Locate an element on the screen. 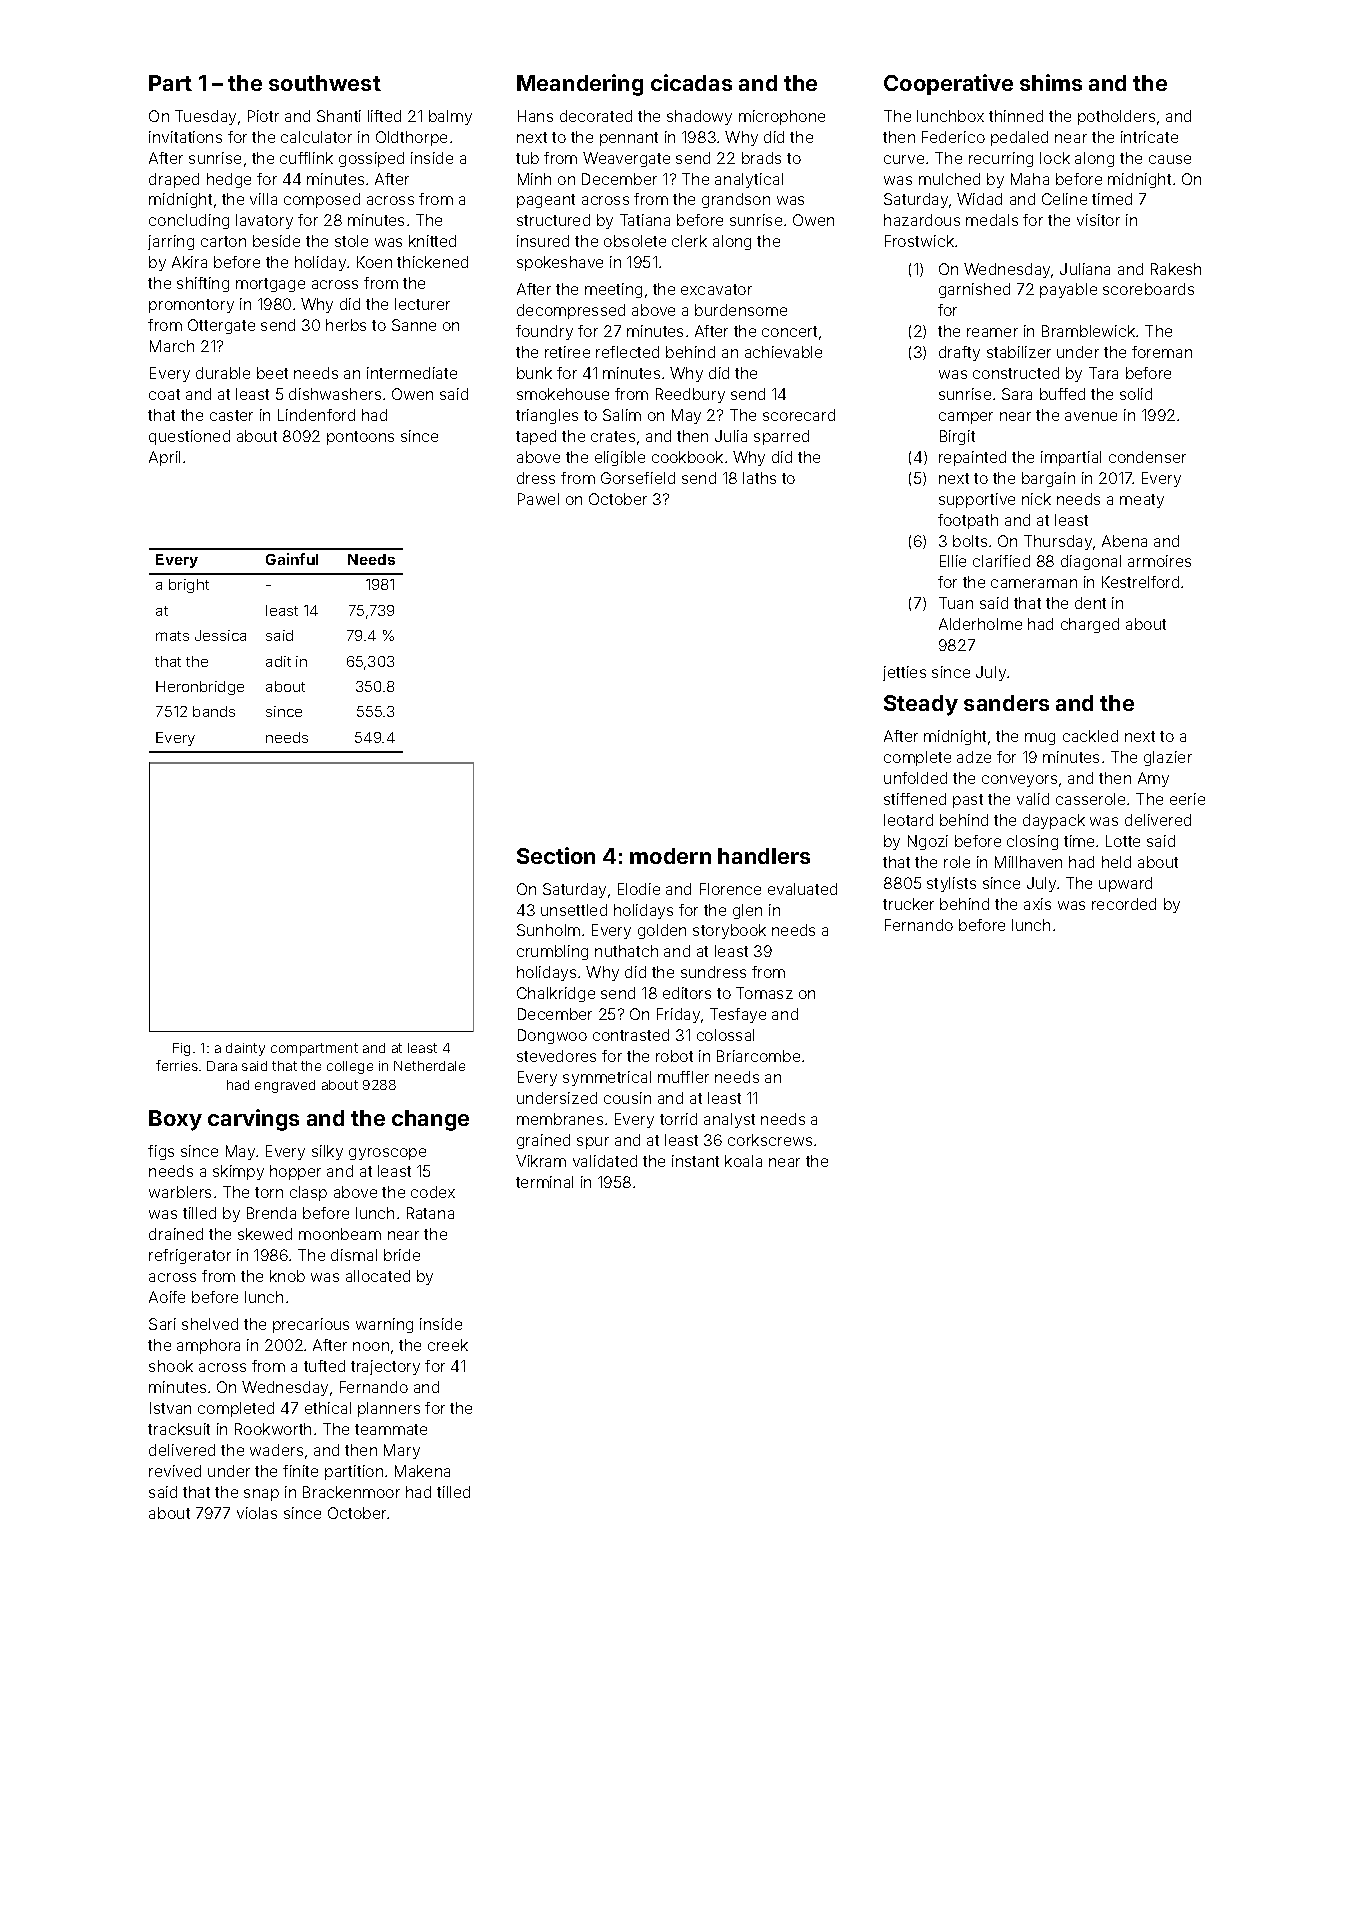 The width and height of the screenshot is (1358, 1921). koala is located at coordinates (743, 1161).
